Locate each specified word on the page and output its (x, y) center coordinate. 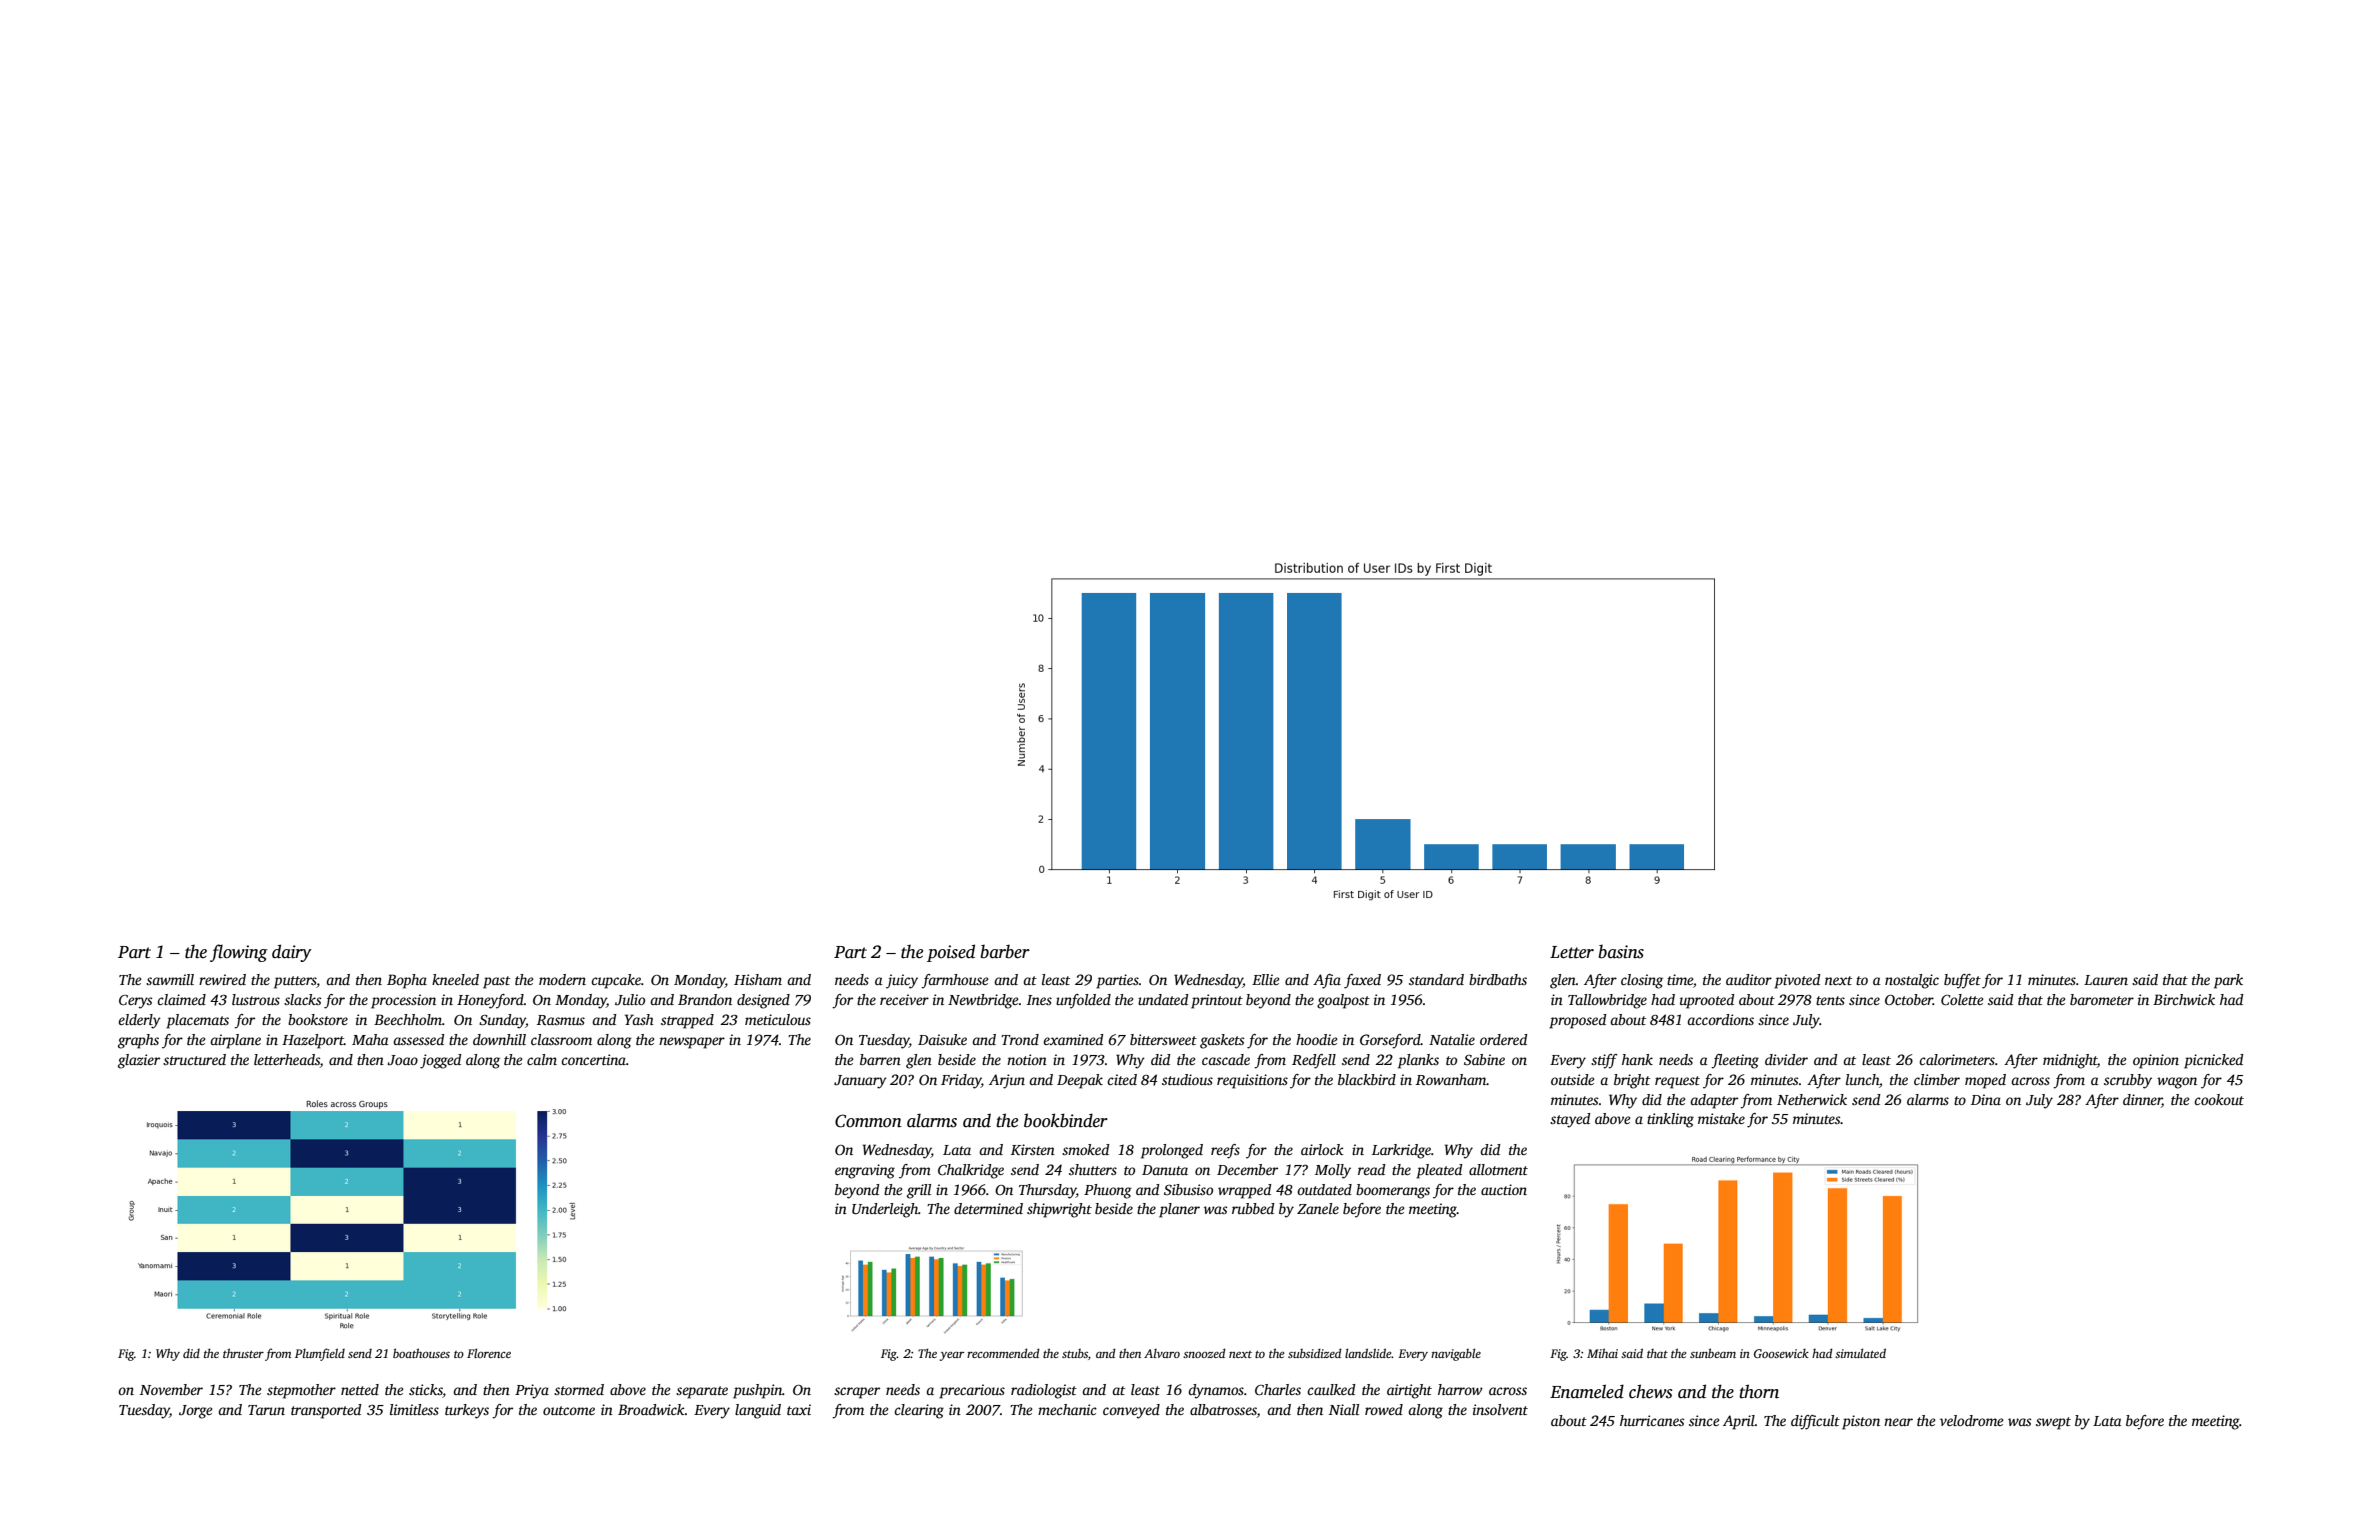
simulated (1860, 1353)
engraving (865, 1171)
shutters (1093, 1169)
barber (1005, 952)
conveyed (1131, 1411)
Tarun (266, 1410)
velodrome (1971, 1420)
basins (1621, 952)
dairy (292, 953)
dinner (2142, 1100)
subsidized (1315, 1353)
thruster (243, 1353)
